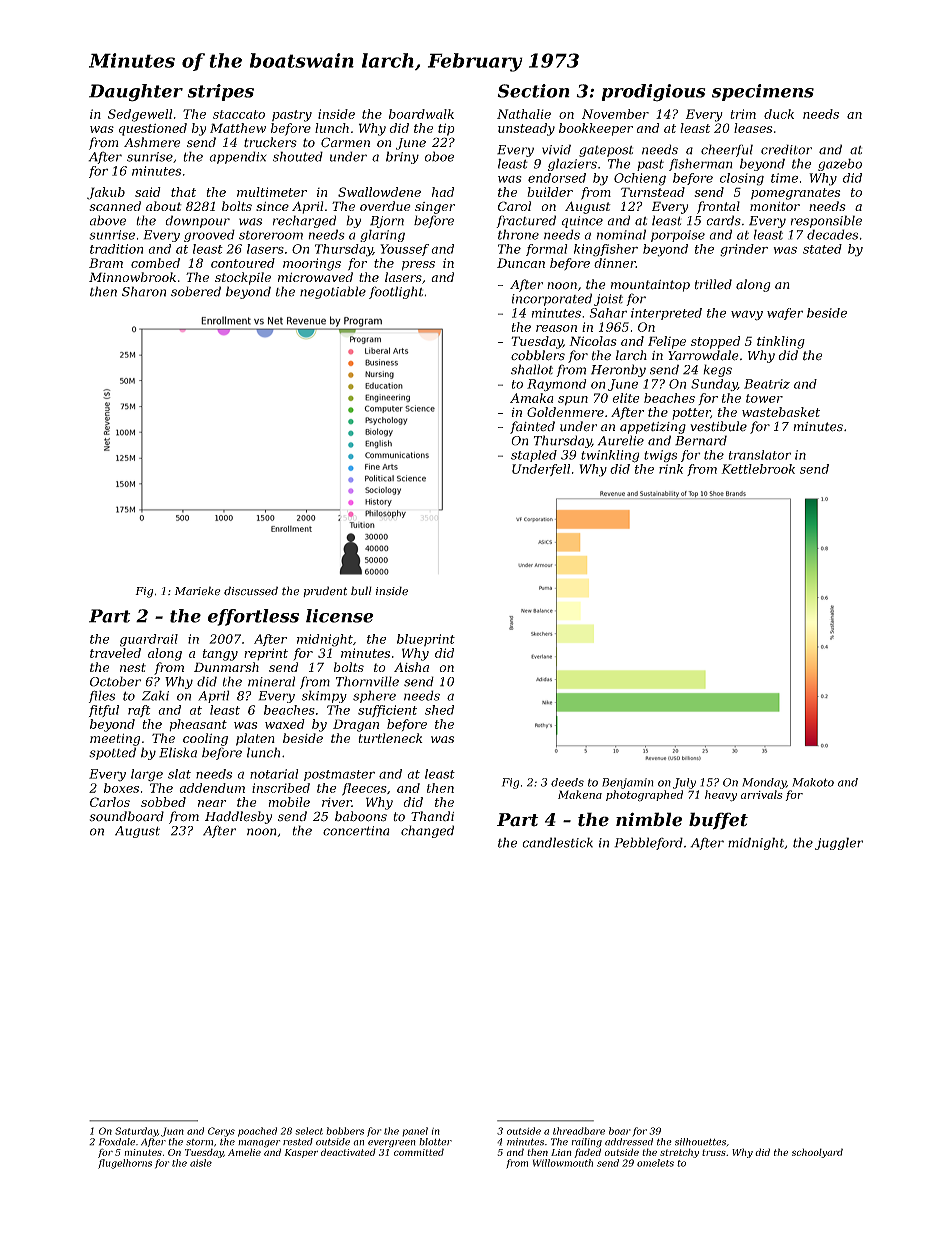 Image resolution: width=952 pixels, height=1233 pixels. What do you see at coordinates (715, 342) in the document?
I see `stopped` at bounding box center [715, 342].
